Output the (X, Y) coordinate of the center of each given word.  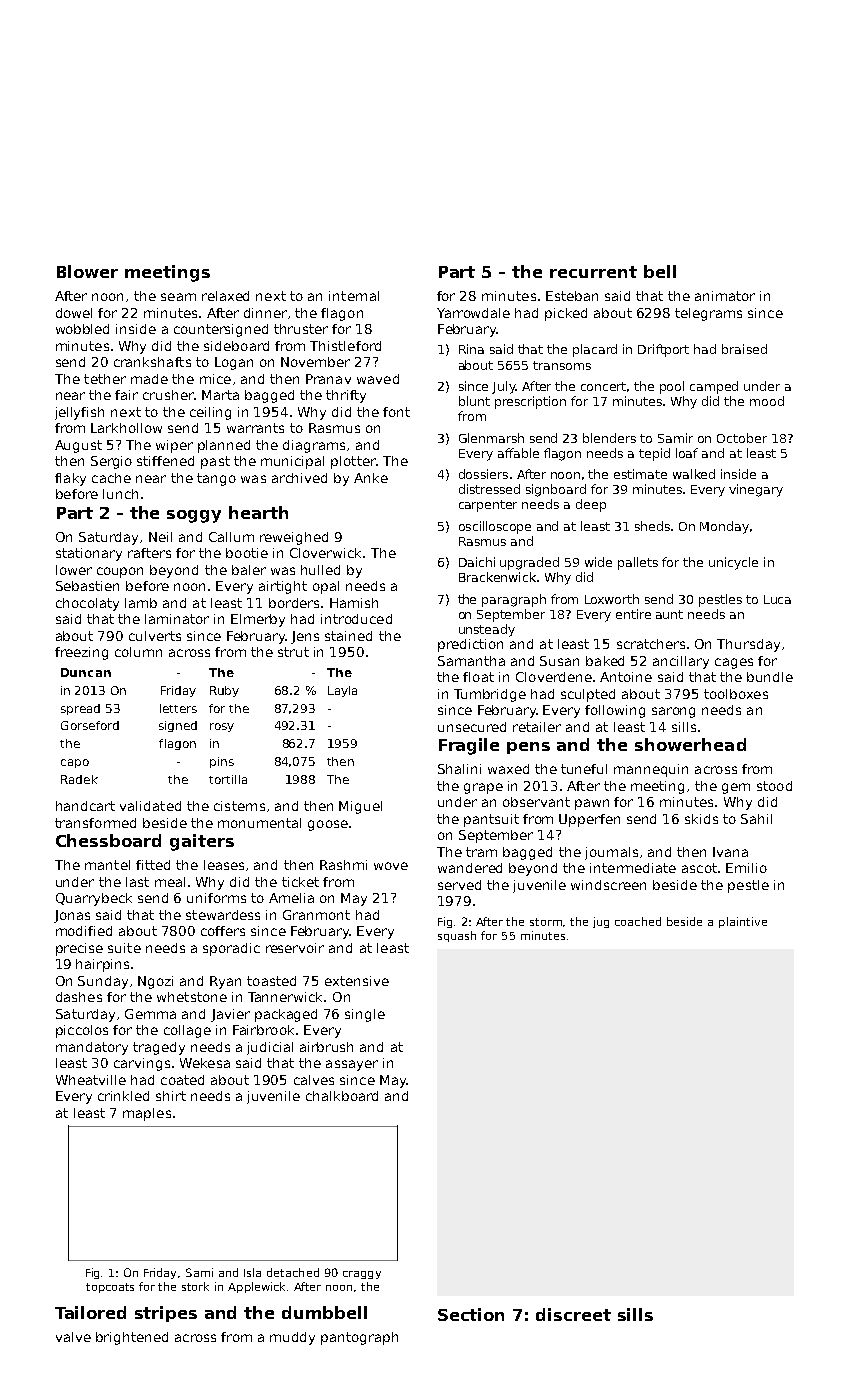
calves (314, 1080)
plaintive (743, 922)
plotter (353, 462)
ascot (699, 868)
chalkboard (342, 1096)
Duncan (86, 672)
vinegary (756, 490)
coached (638, 921)
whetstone (192, 997)
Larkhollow (126, 428)
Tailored (90, 1312)
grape (483, 788)
